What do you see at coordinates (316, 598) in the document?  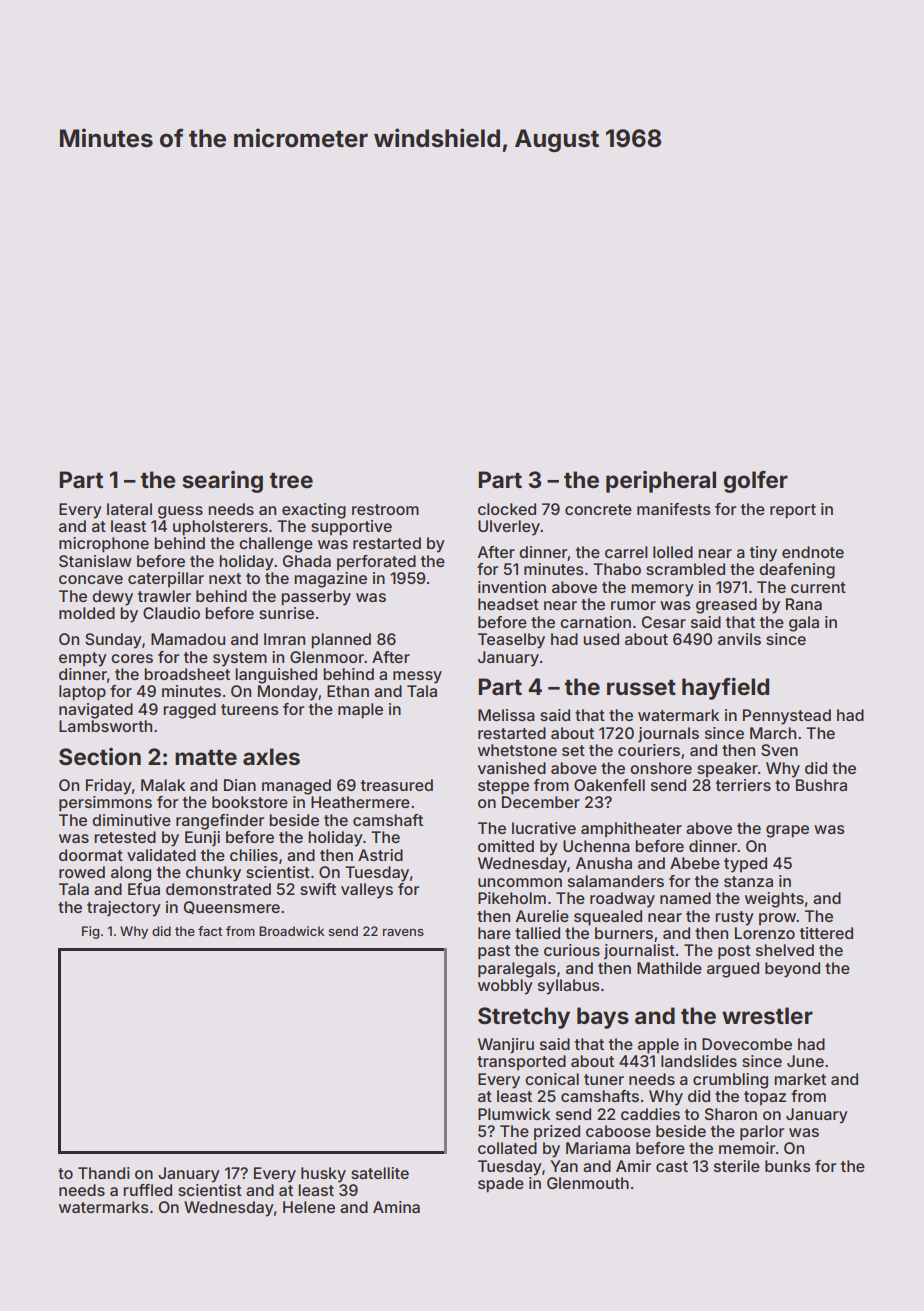 I see `passerby` at bounding box center [316, 598].
